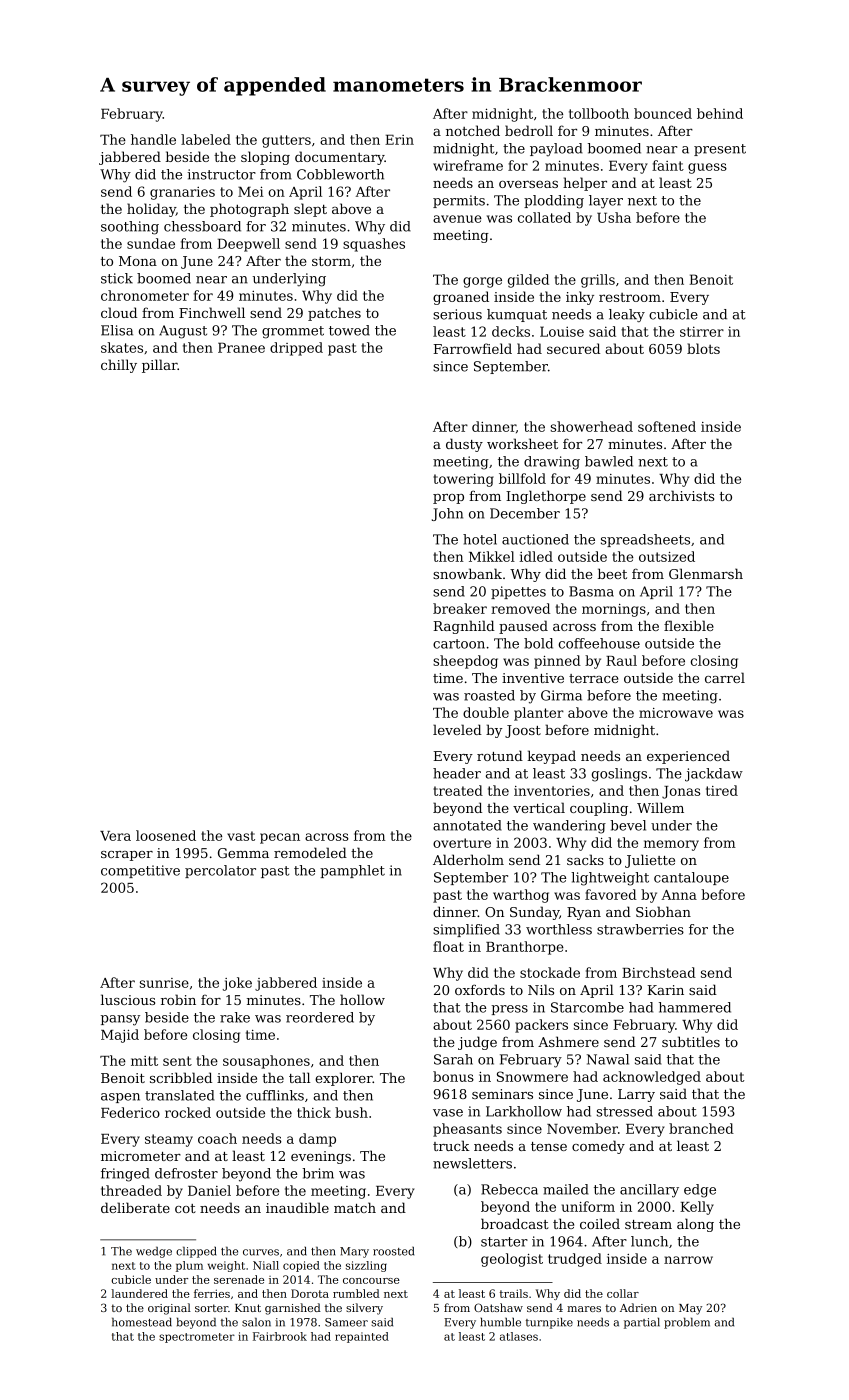 The width and height of the screenshot is (849, 1400). I want to click on luscious, so click(128, 999).
